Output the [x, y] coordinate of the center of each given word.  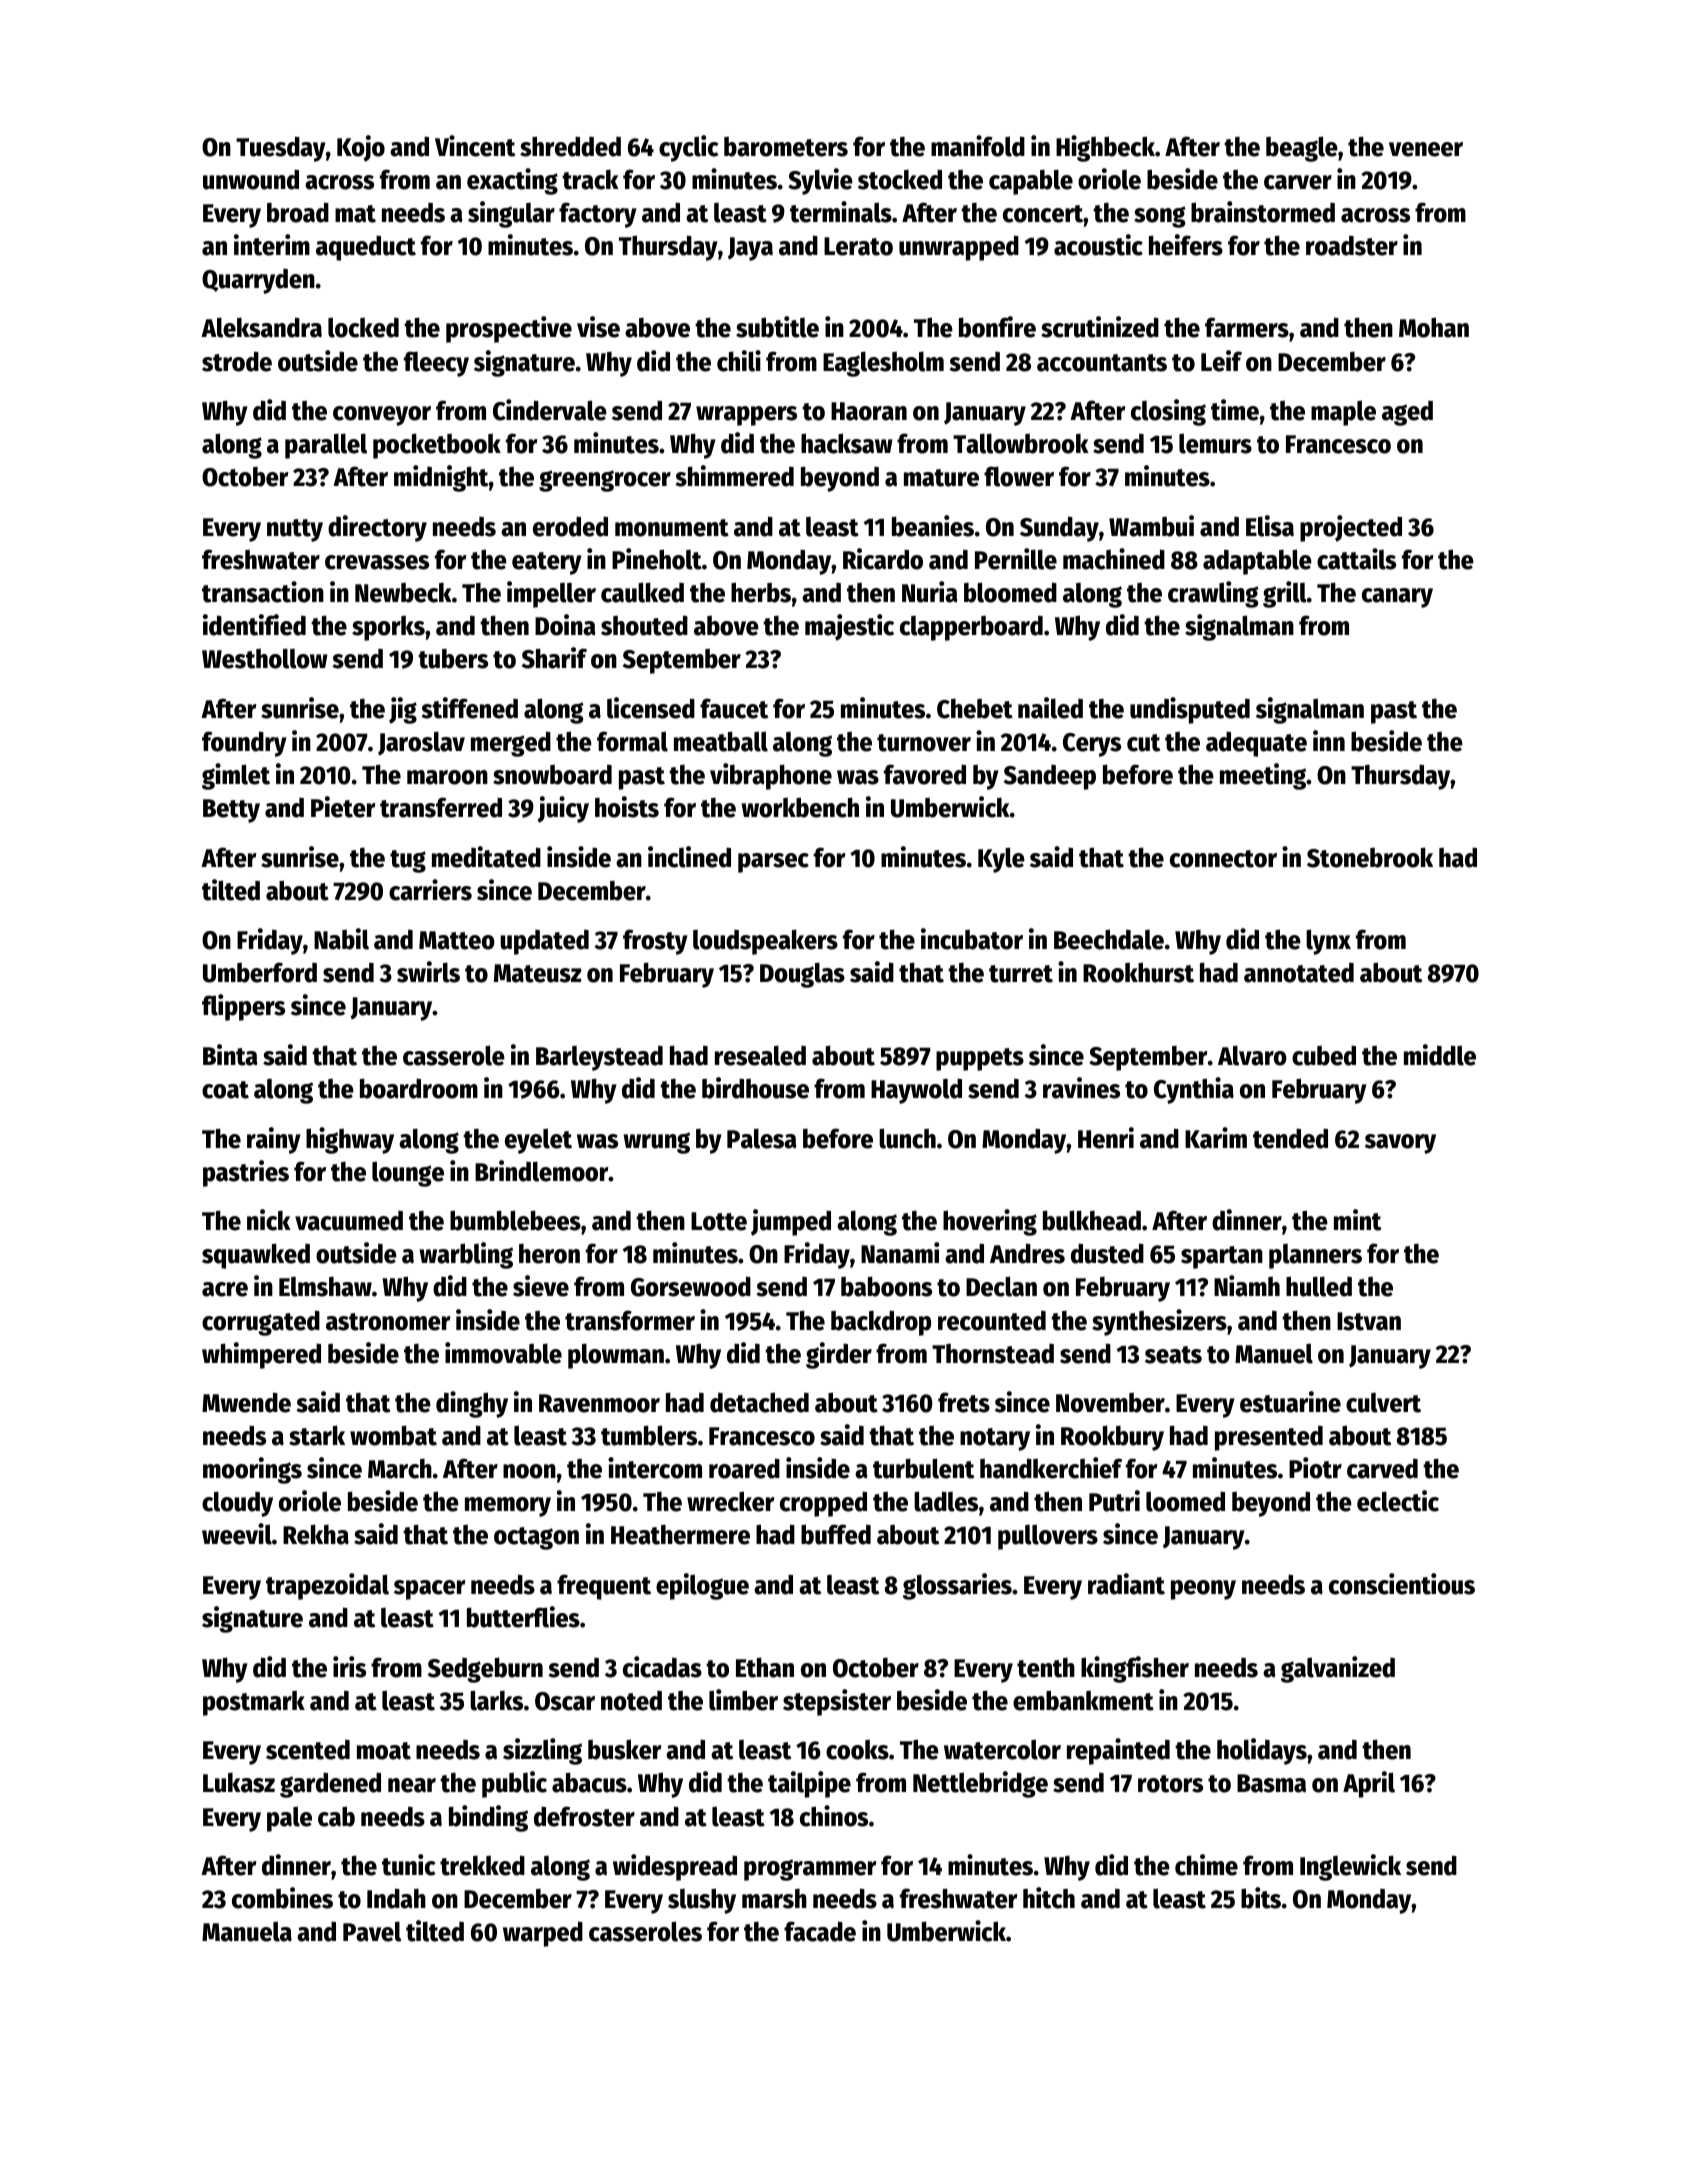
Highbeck [1105, 148]
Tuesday [281, 149]
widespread [675, 1867]
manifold [978, 146]
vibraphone [771, 776]
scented [308, 1749]
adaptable [1257, 562]
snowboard [552, 774]
